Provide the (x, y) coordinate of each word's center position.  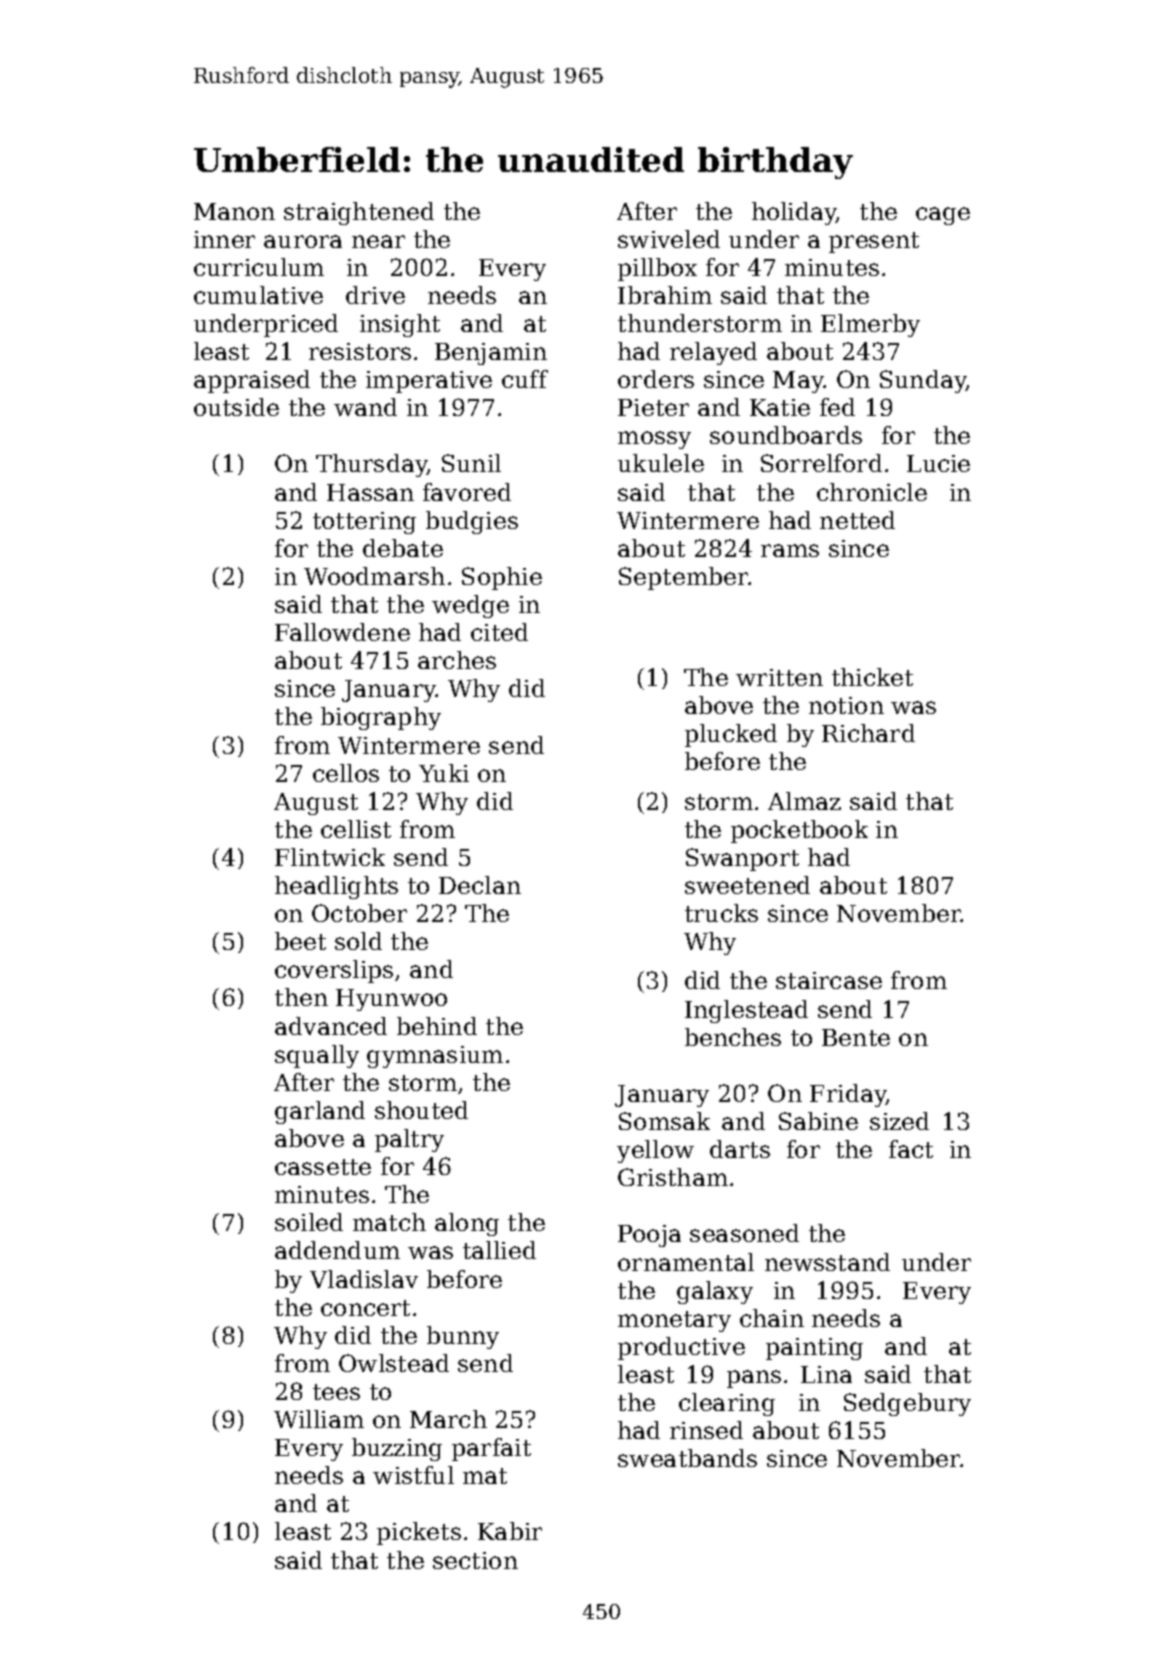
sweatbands (687, 1458)
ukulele (661, 463)
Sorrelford (821, 463)
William (319, 1419)
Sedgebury (907, 1404)
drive (375, 295)
